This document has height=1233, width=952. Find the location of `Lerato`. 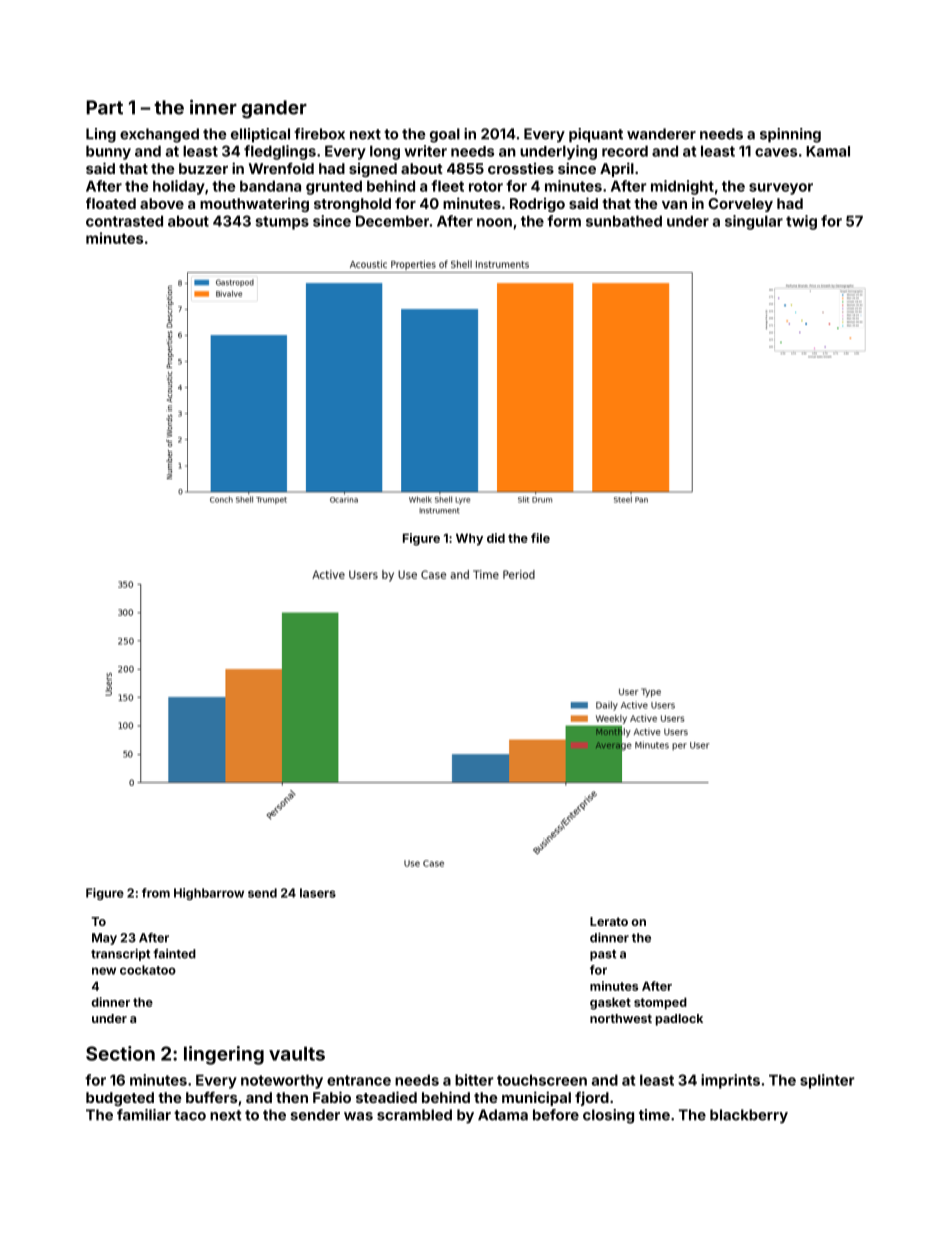

Lerato is located at coordinates (609, 921).
